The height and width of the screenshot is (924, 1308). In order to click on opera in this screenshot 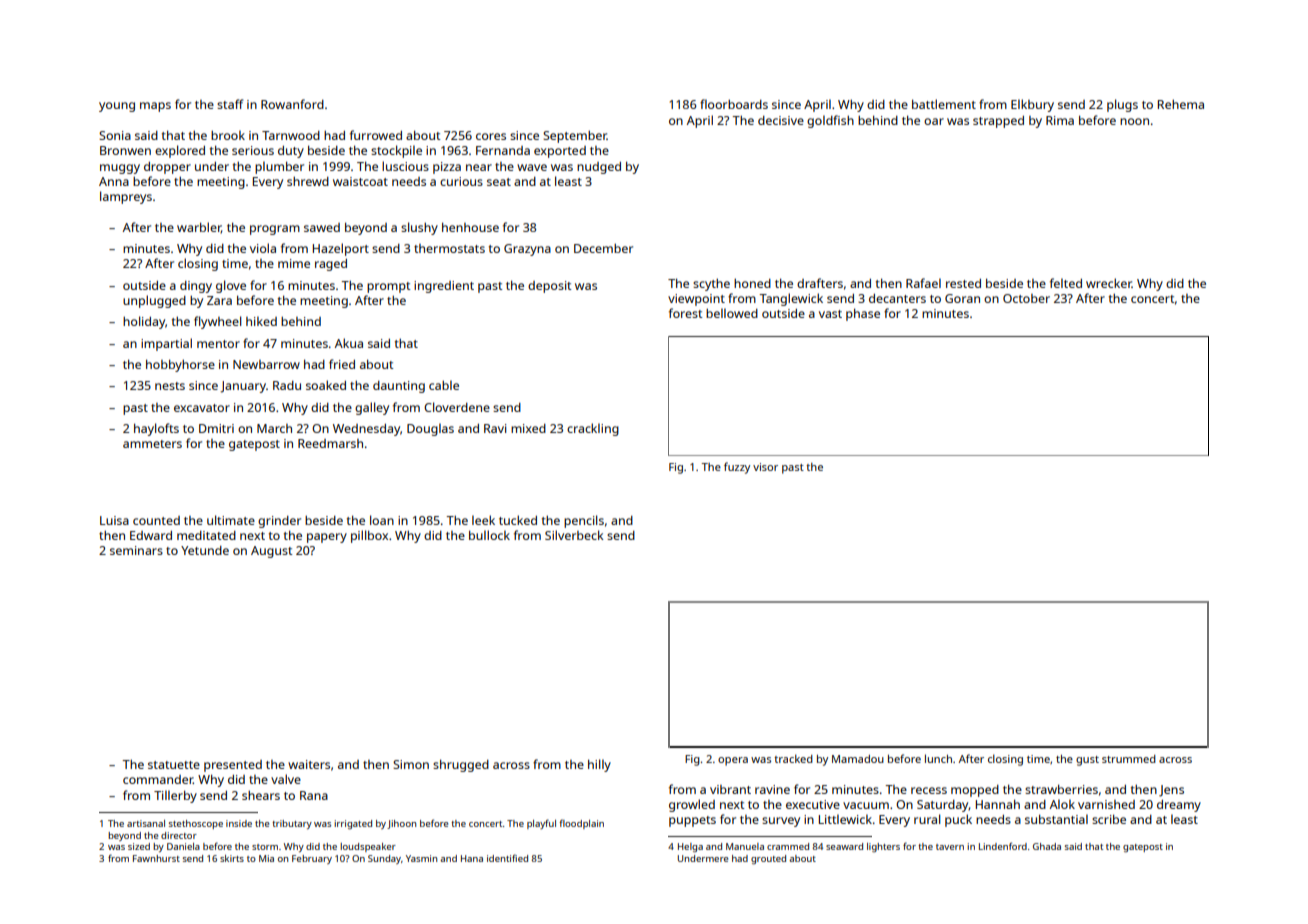, I will do `click(733, 761)`.
